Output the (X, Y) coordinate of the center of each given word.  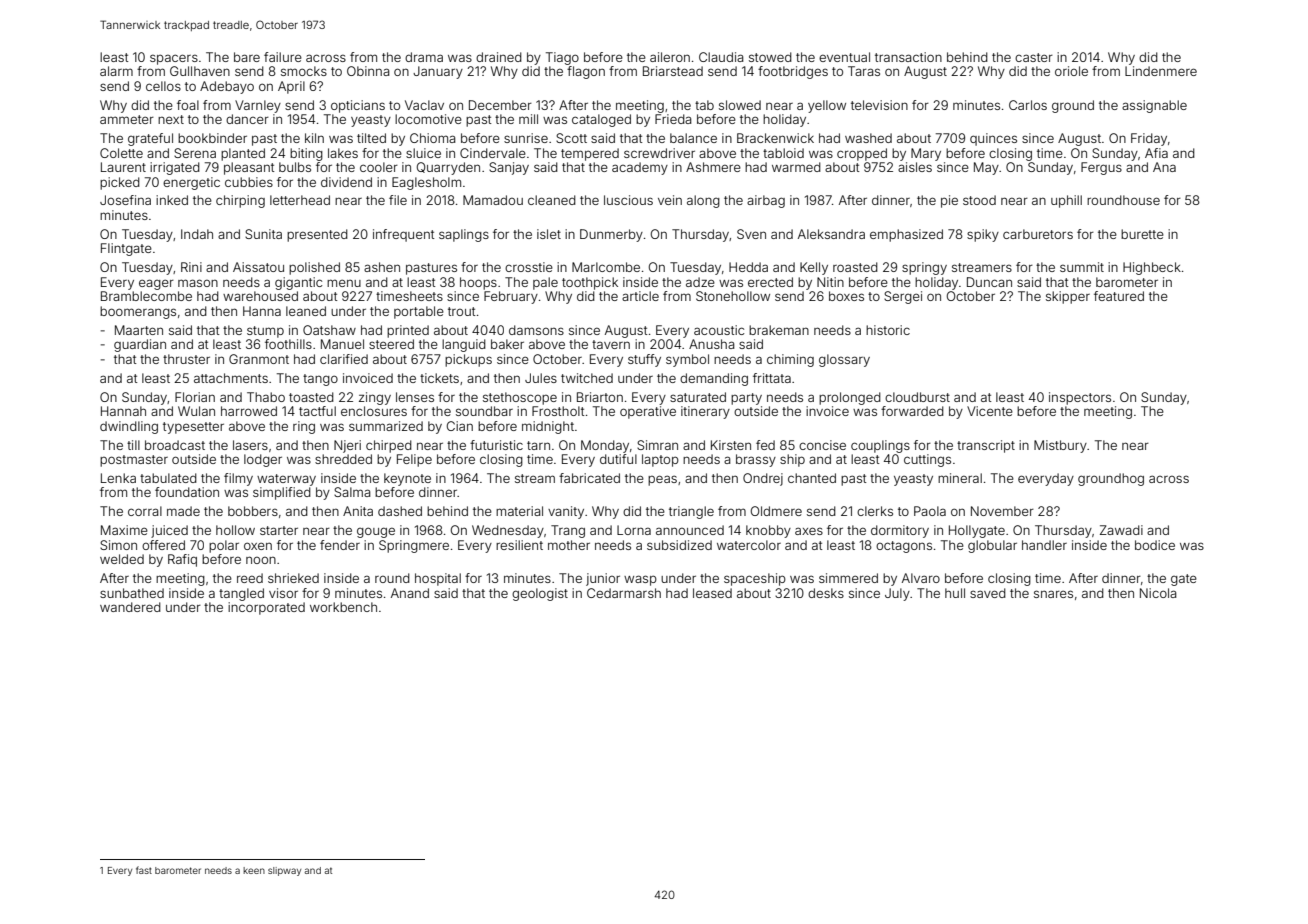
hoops (478, 283)
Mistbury (1060, 446)
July (897, 594)
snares (1053, 594)
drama (424, 57)
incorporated (266, 608)
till (133, 445)
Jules (541, 378)
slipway (284, 871)
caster (1034, 57)
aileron (670, 57)
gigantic (298, 283)
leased (712, 593)
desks (826, 593)
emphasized (906, 235)
